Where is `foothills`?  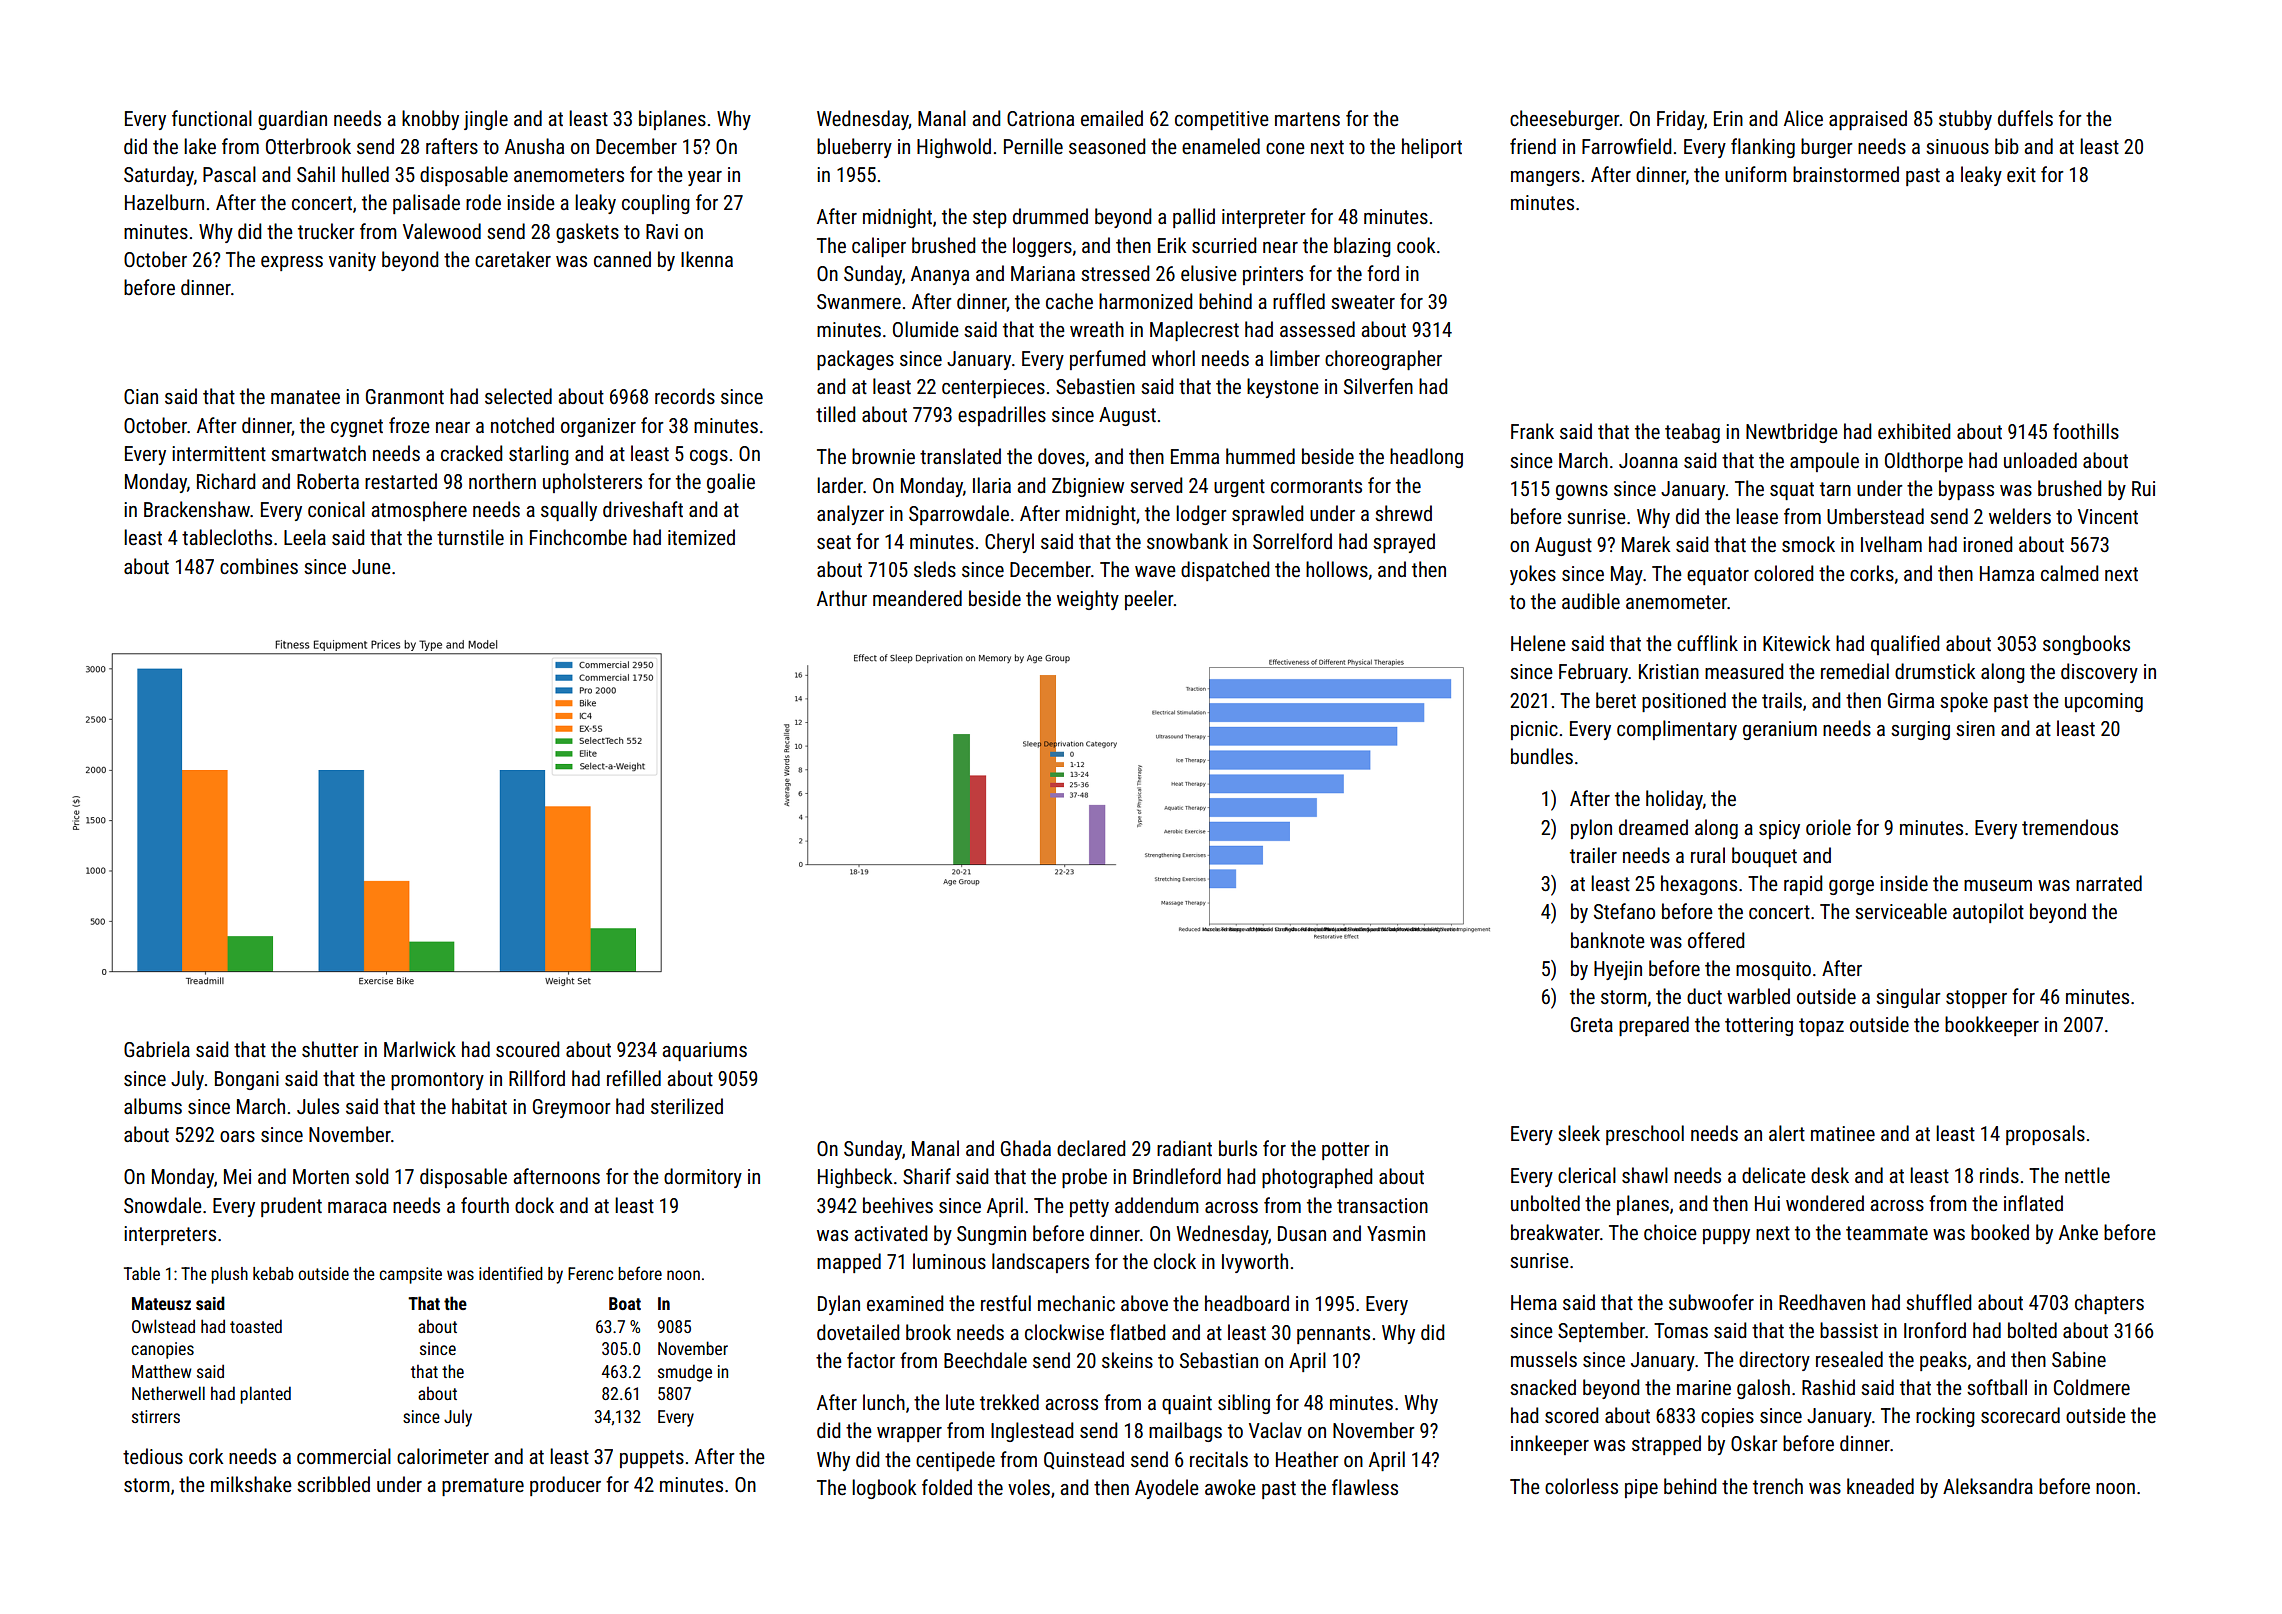 foothills is located at coordinates (2086, 431).
